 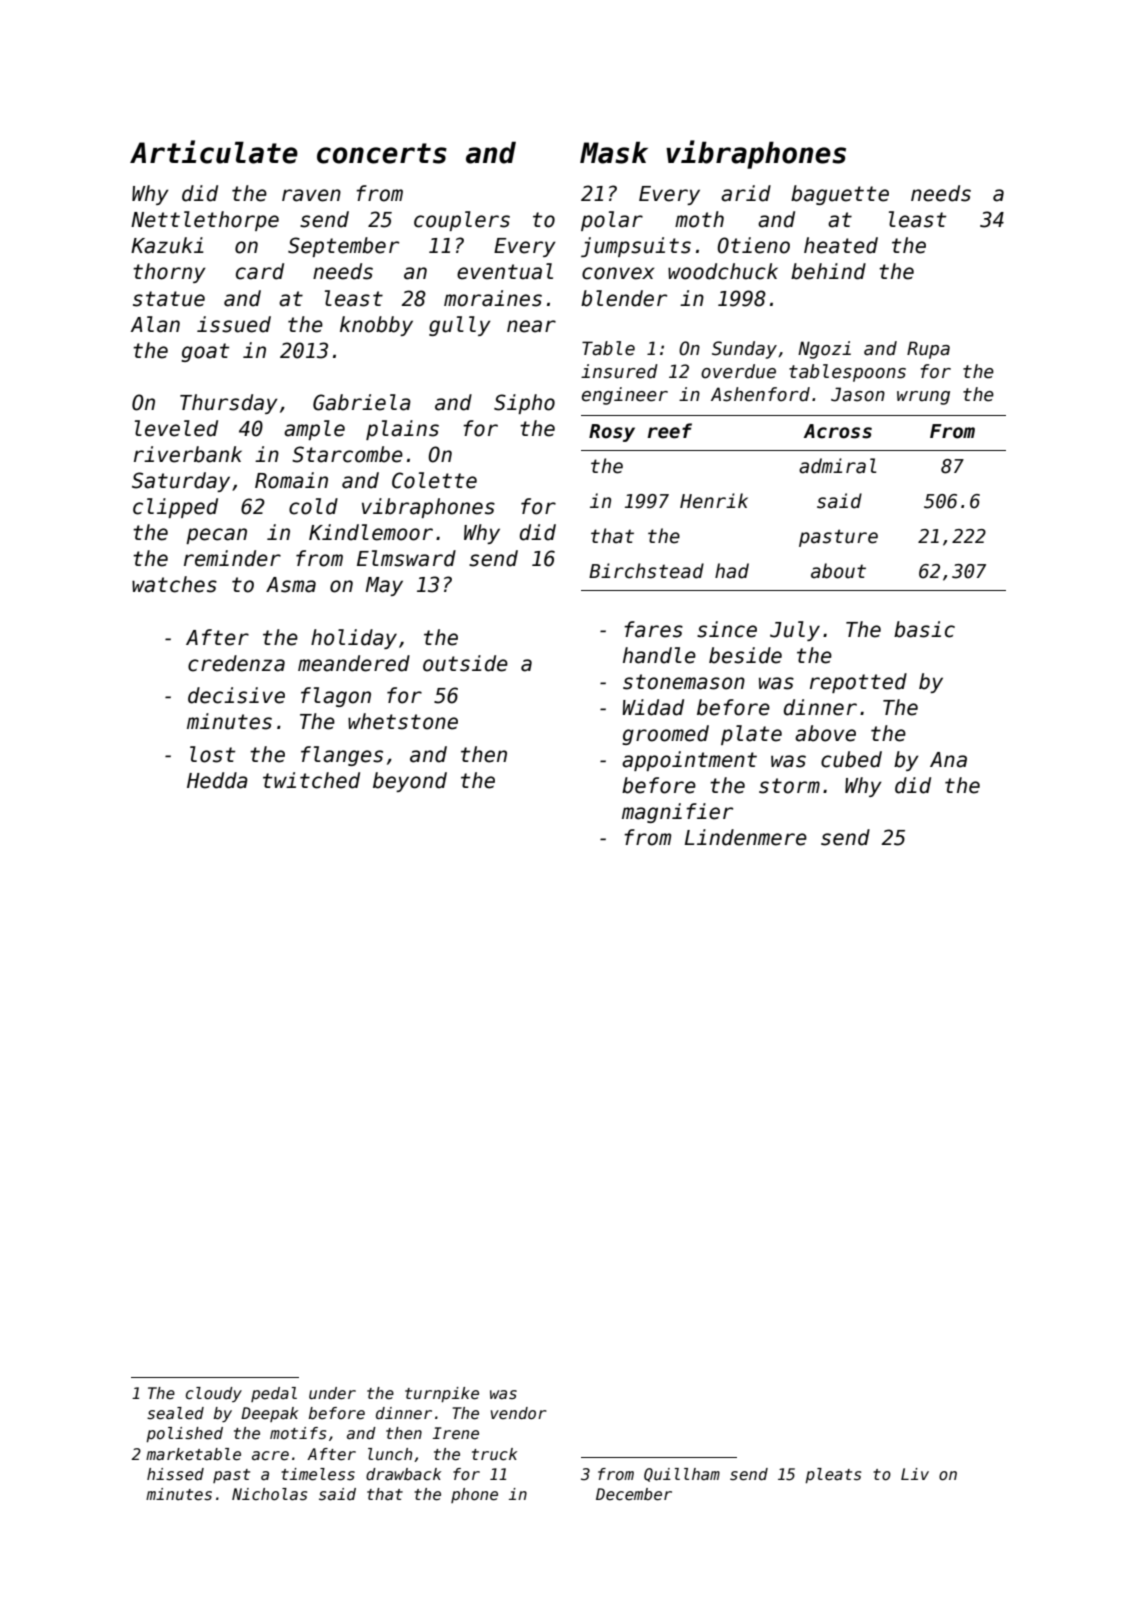 What do you see at coordinates (342, 756) in the document?
I see `flanges` at bounding box center [342, 756].
